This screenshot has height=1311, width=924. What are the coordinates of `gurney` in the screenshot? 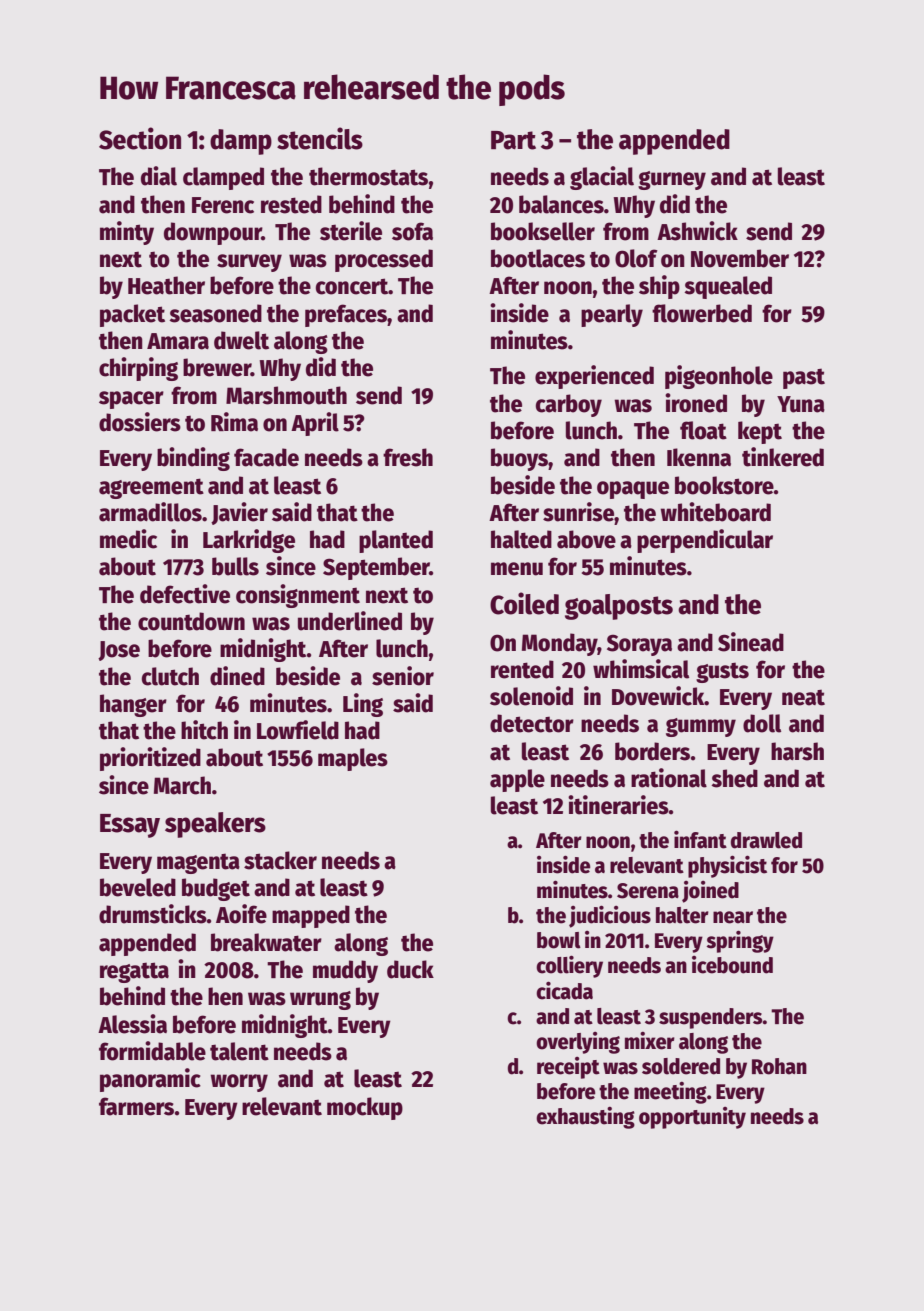 It's located at (672, 180).
